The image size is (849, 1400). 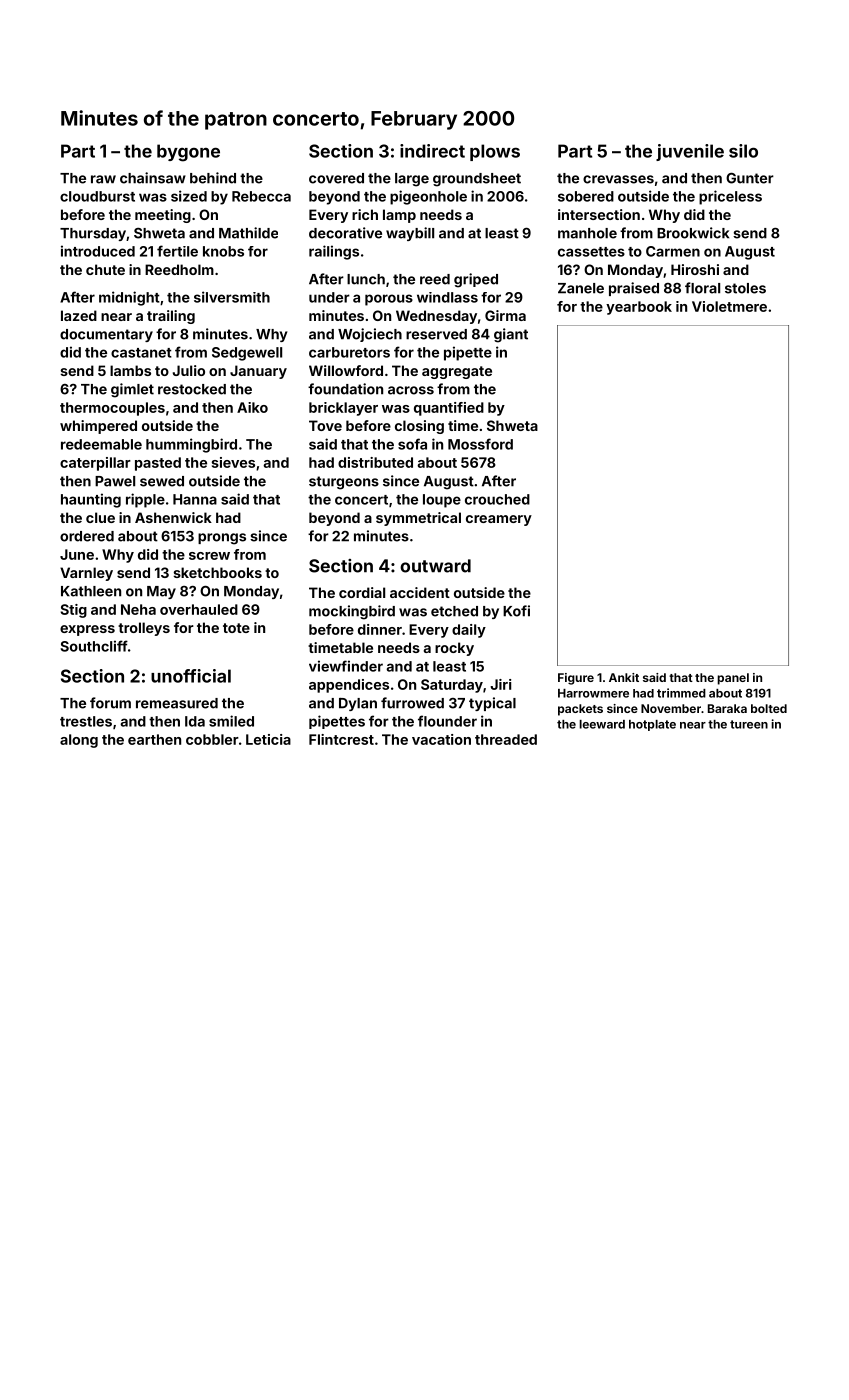 I want to click on Hiroshi, so click(x=695, y=269).
